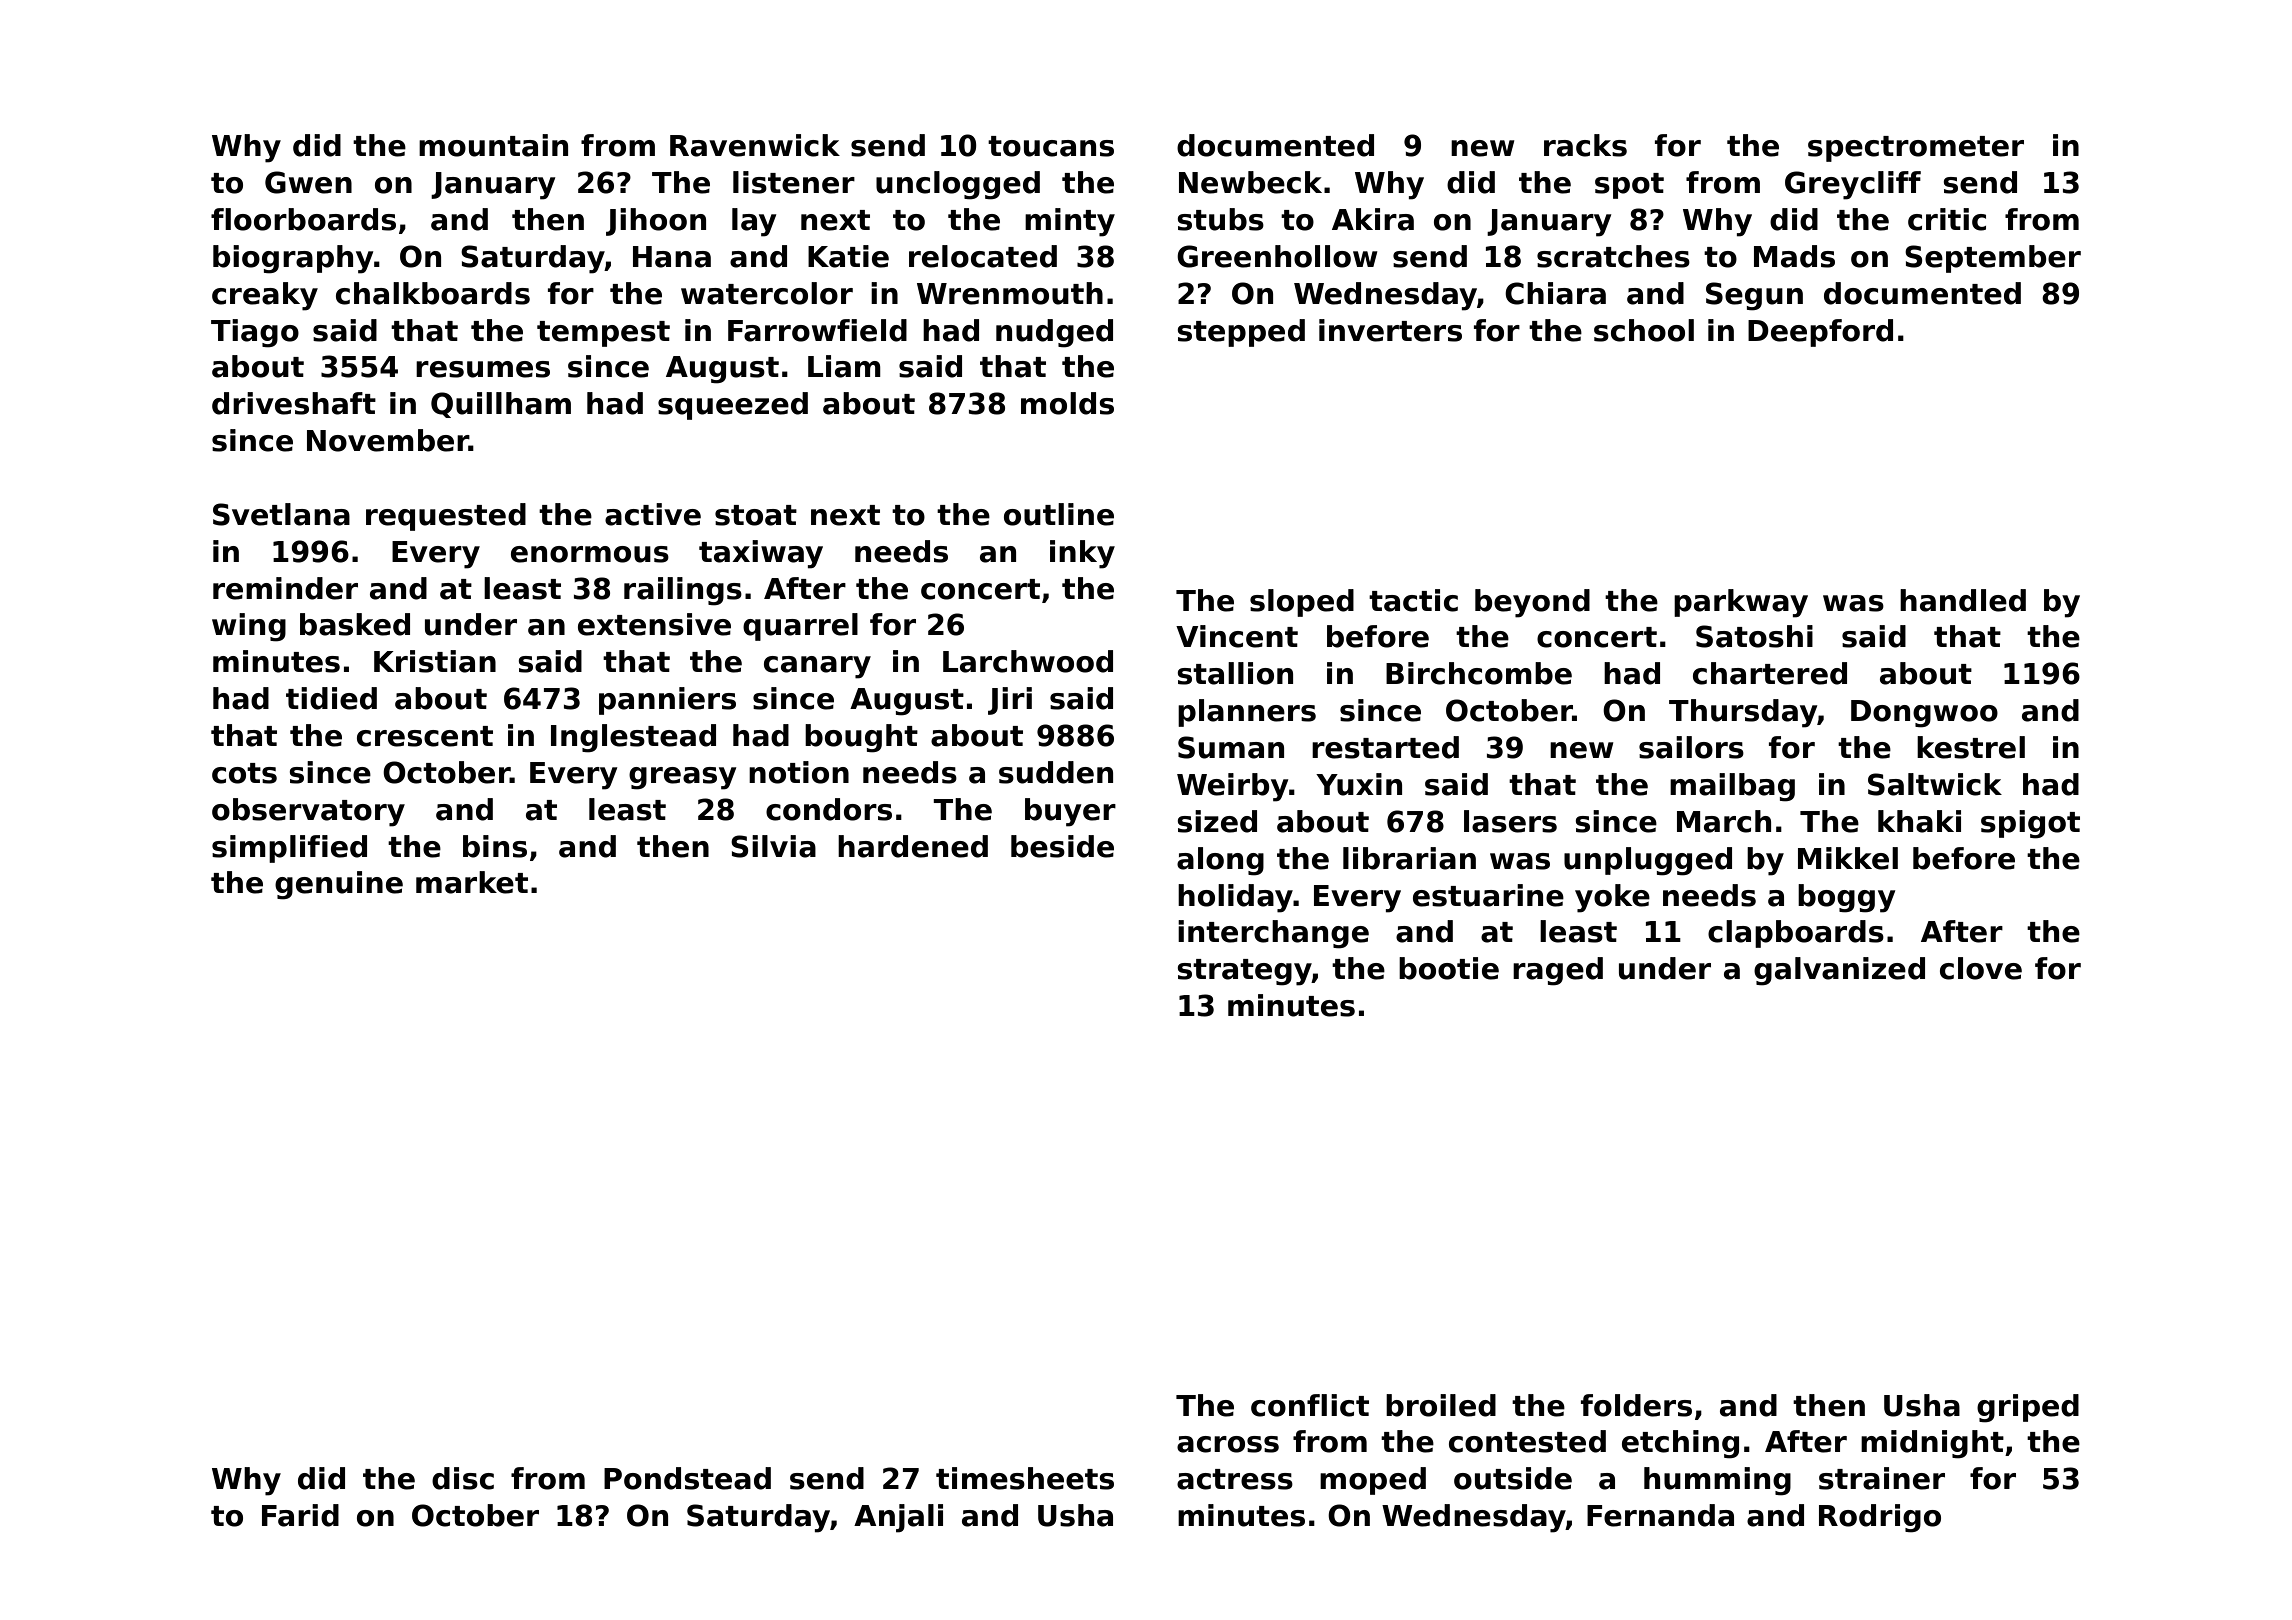 The height and width of the screenshot is (1620, 2292). Describe the element at coordinates (913, 846) in the screenshot. I see `hardened` at that location.
